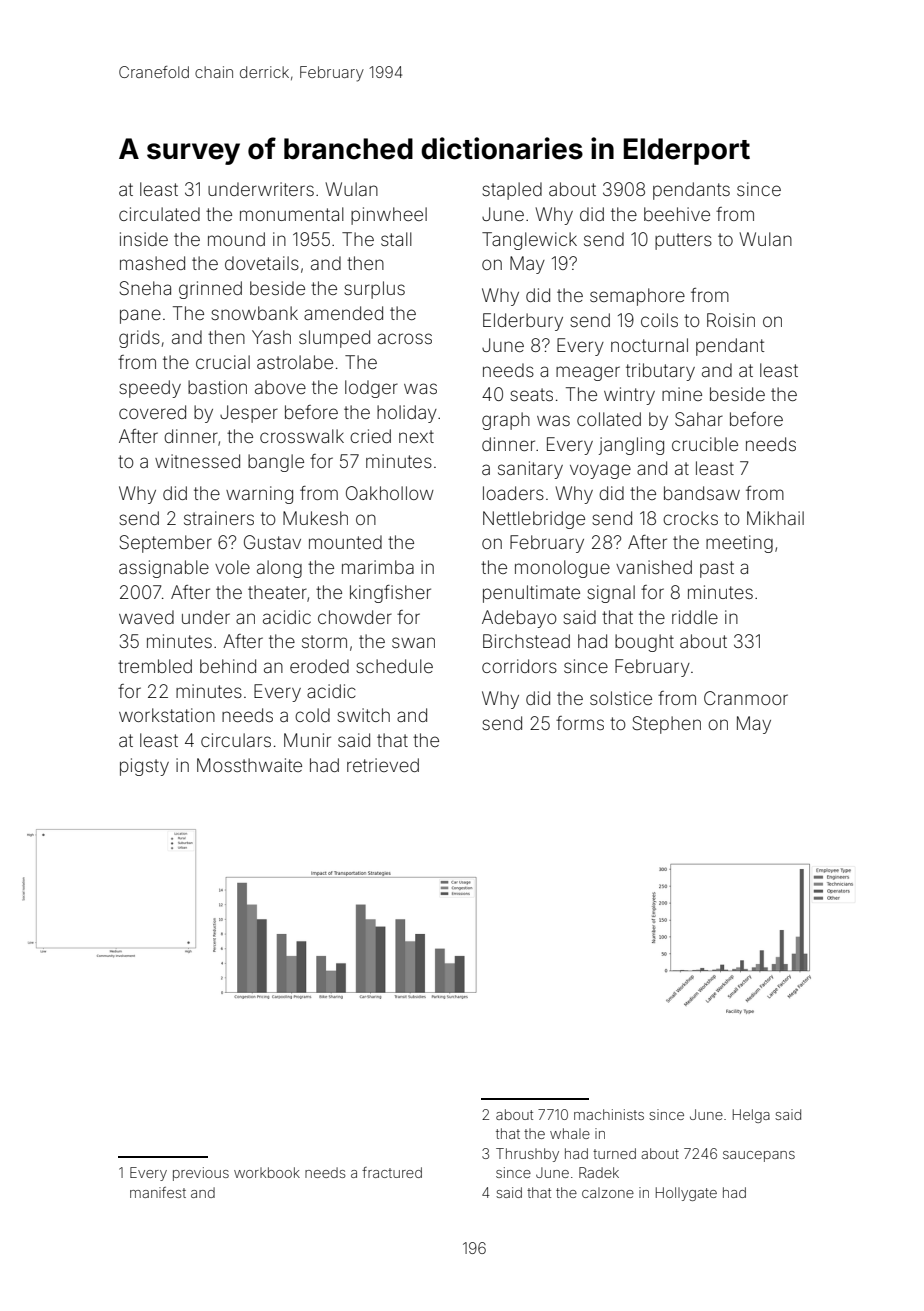  What do you see at coordinates (570, 1133) in the document?
I see `whale` at bounding box center [570, 1133].
